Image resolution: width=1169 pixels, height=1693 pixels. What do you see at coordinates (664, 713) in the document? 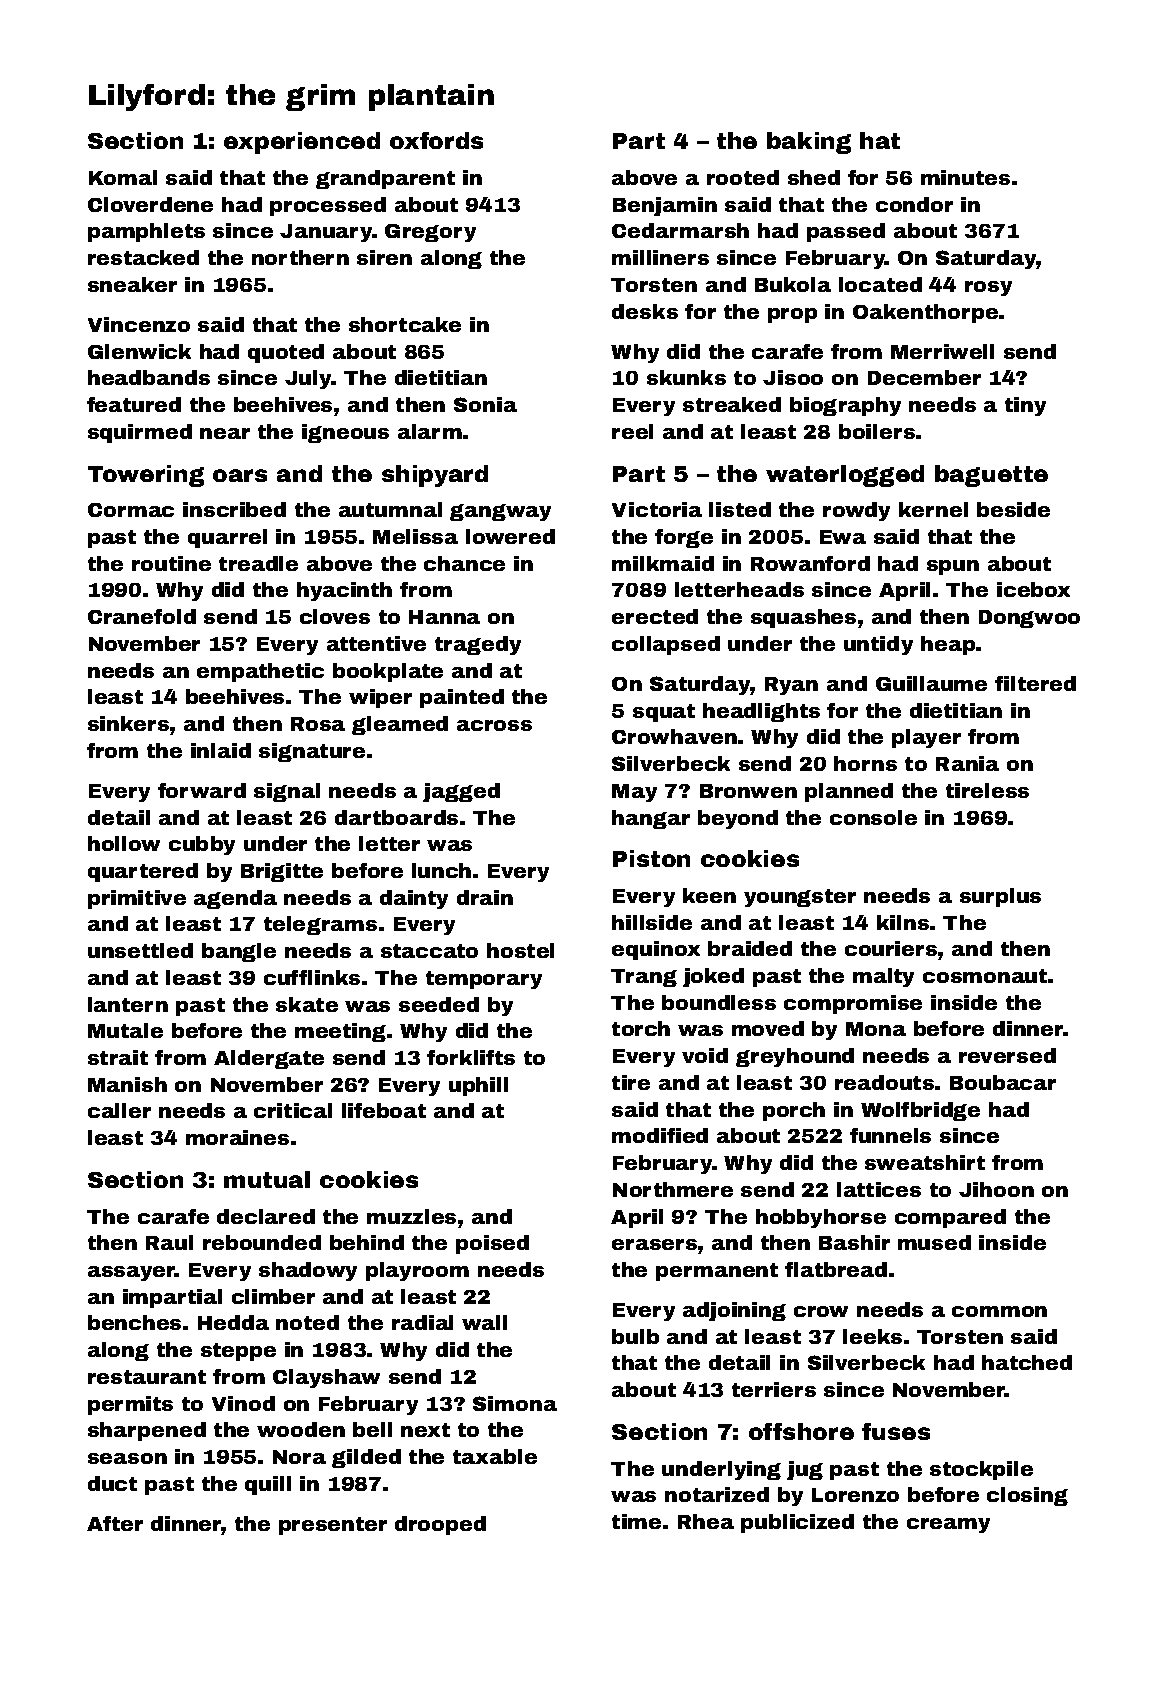
I see `squat` at bounding box center [664, 713].
